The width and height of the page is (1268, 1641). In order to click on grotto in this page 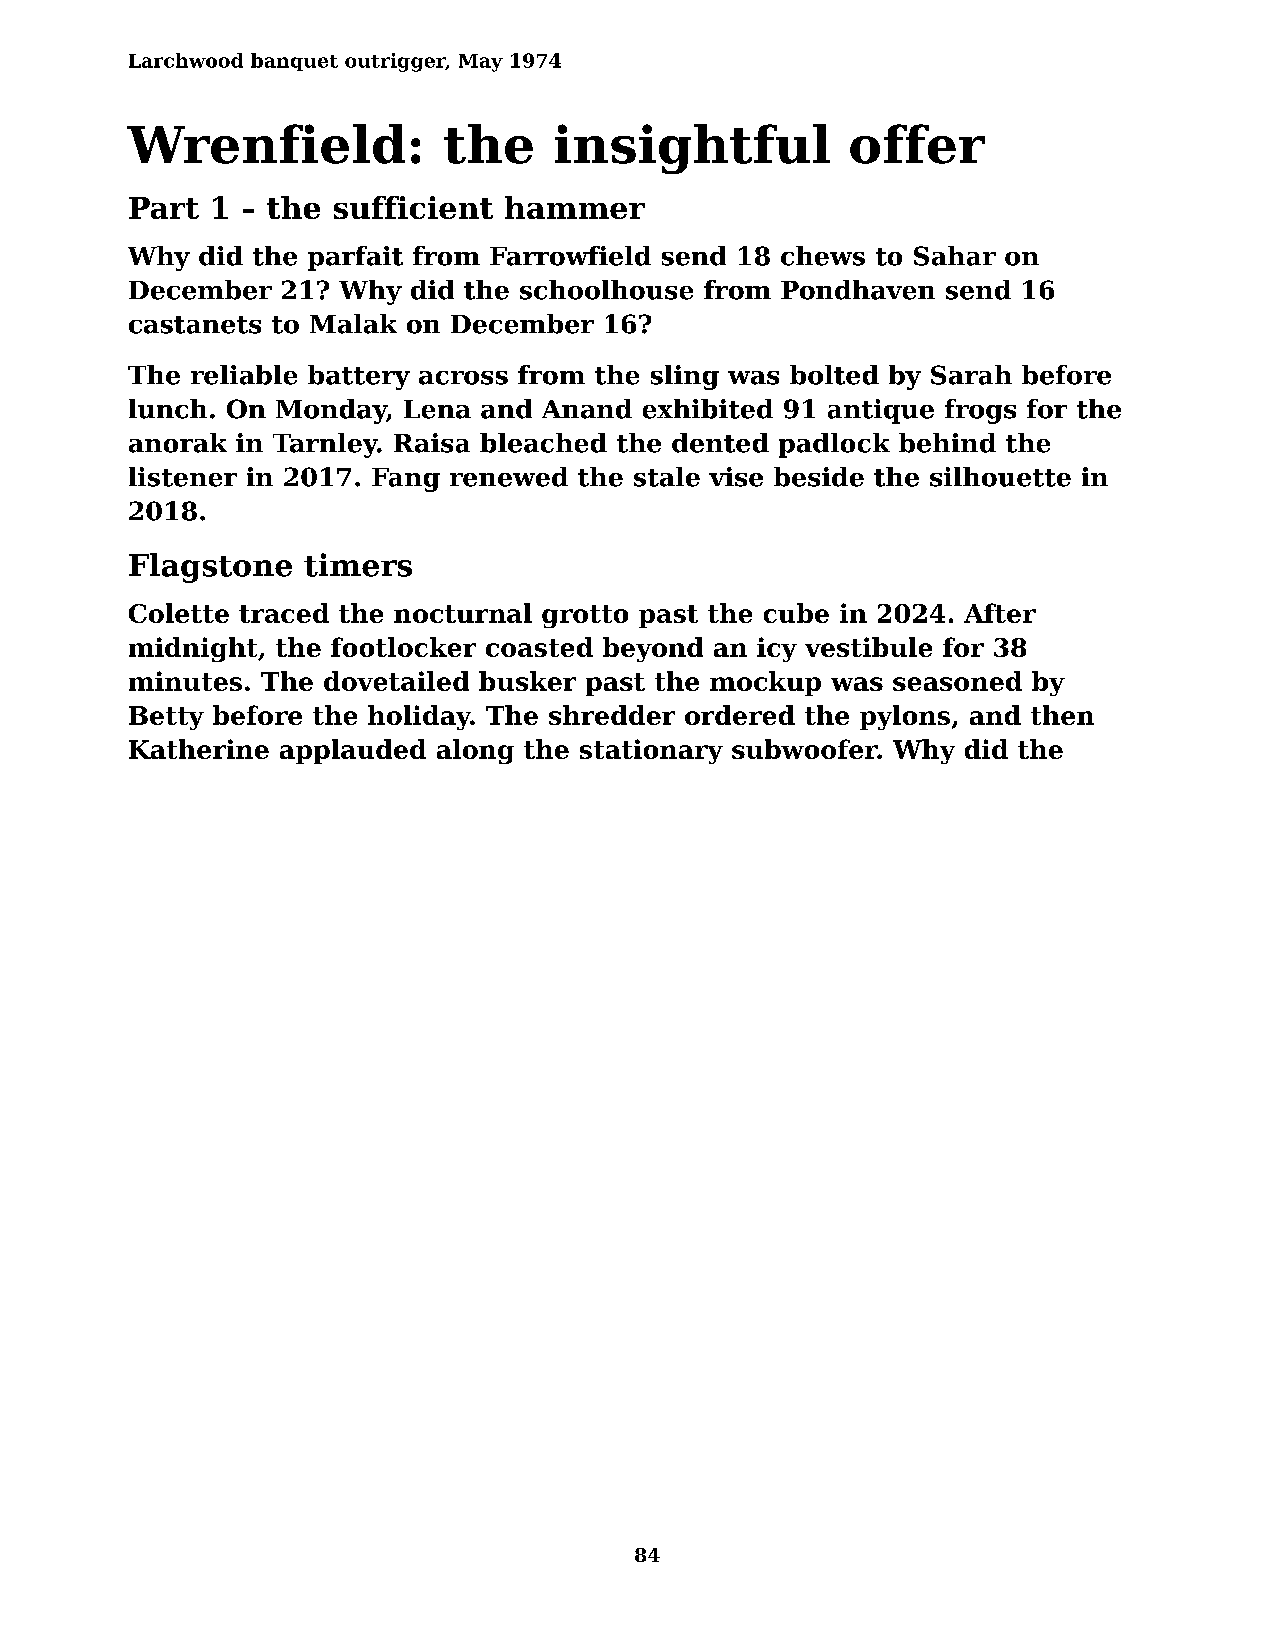, I will do `click(585, 616)`.
